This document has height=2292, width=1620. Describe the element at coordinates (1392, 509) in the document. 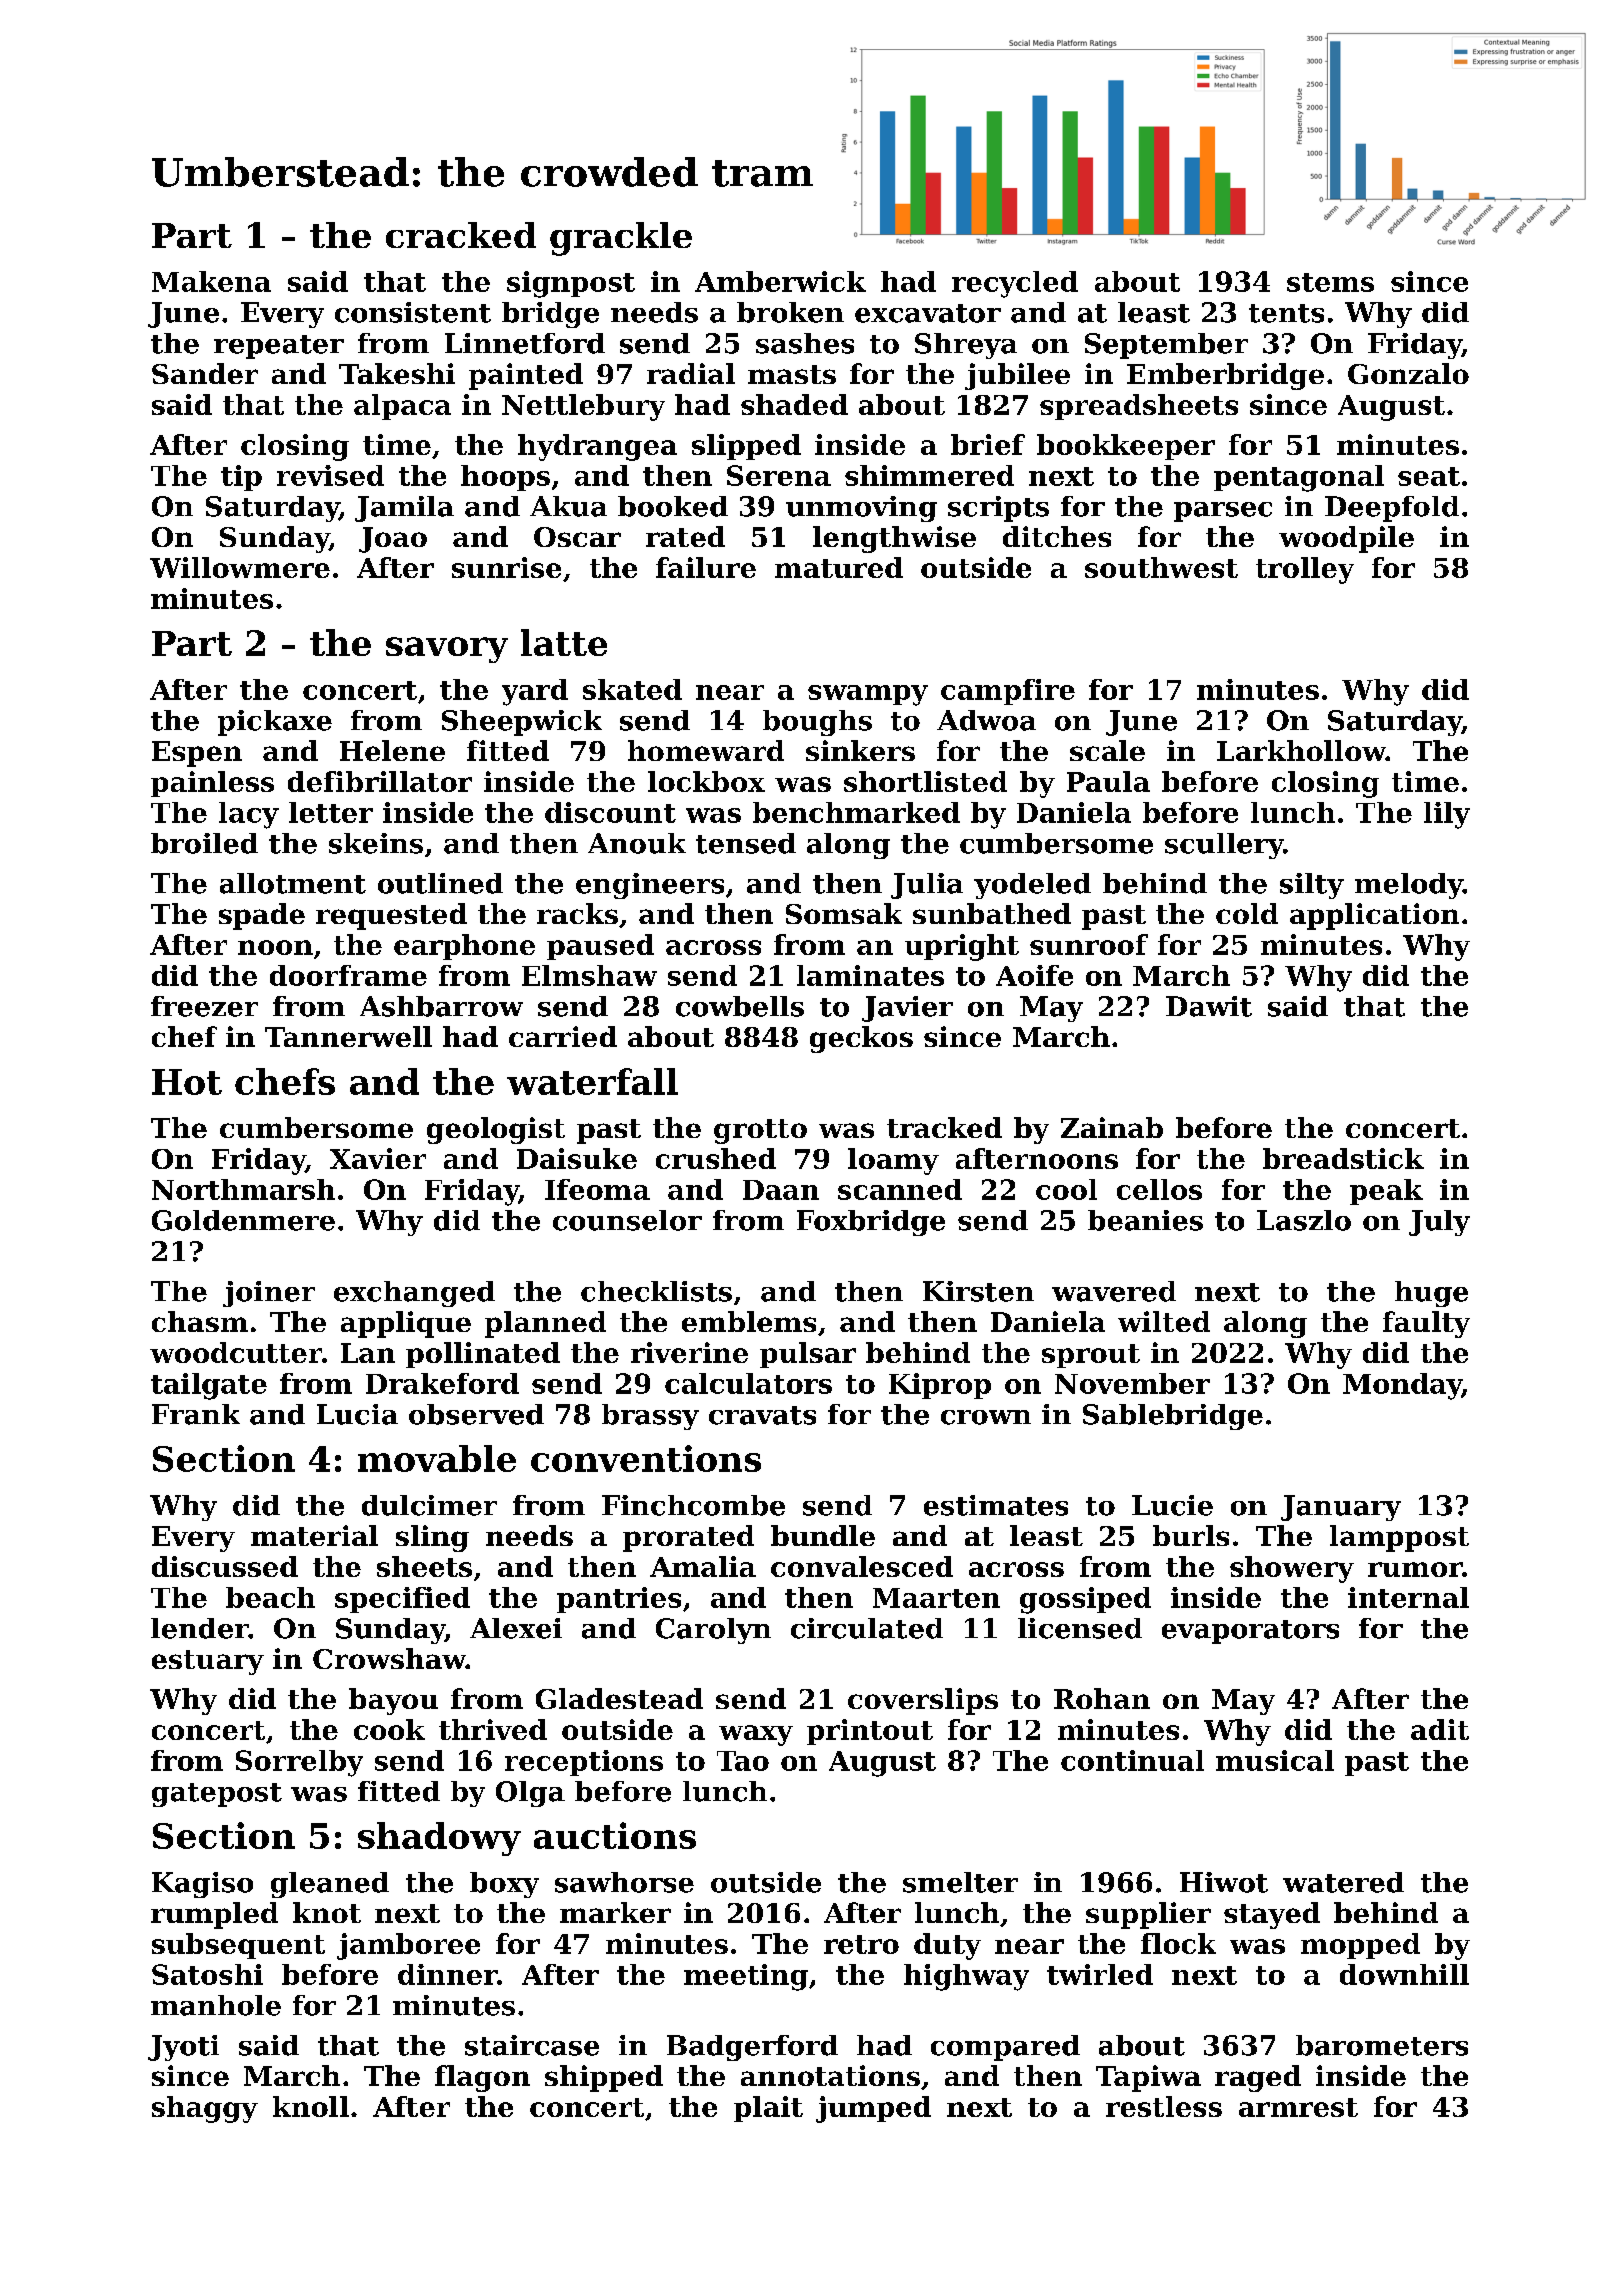

I see `Deepfold` at that location.
